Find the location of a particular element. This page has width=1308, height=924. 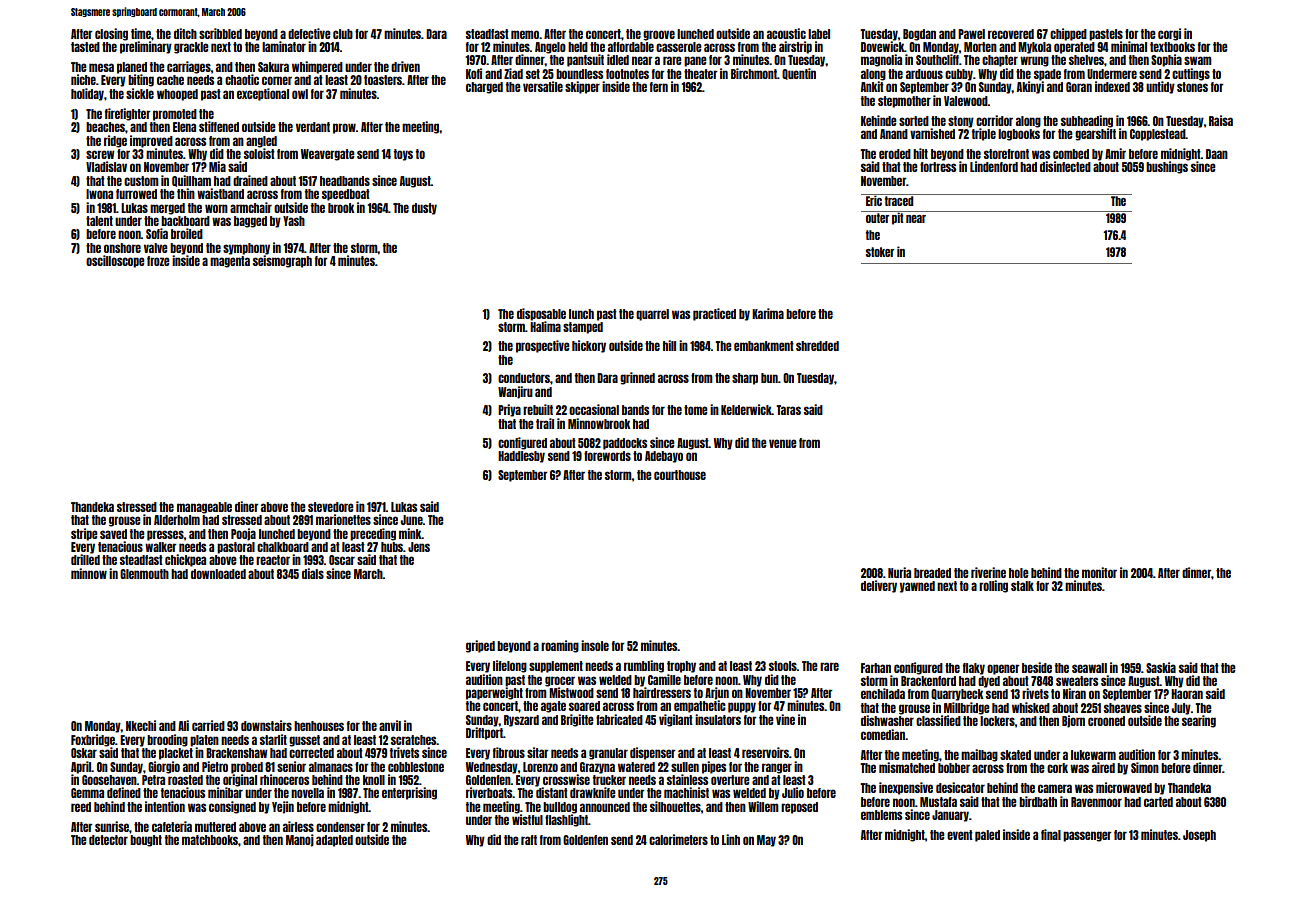

Joseph is located at coordinates (1199, 836).
